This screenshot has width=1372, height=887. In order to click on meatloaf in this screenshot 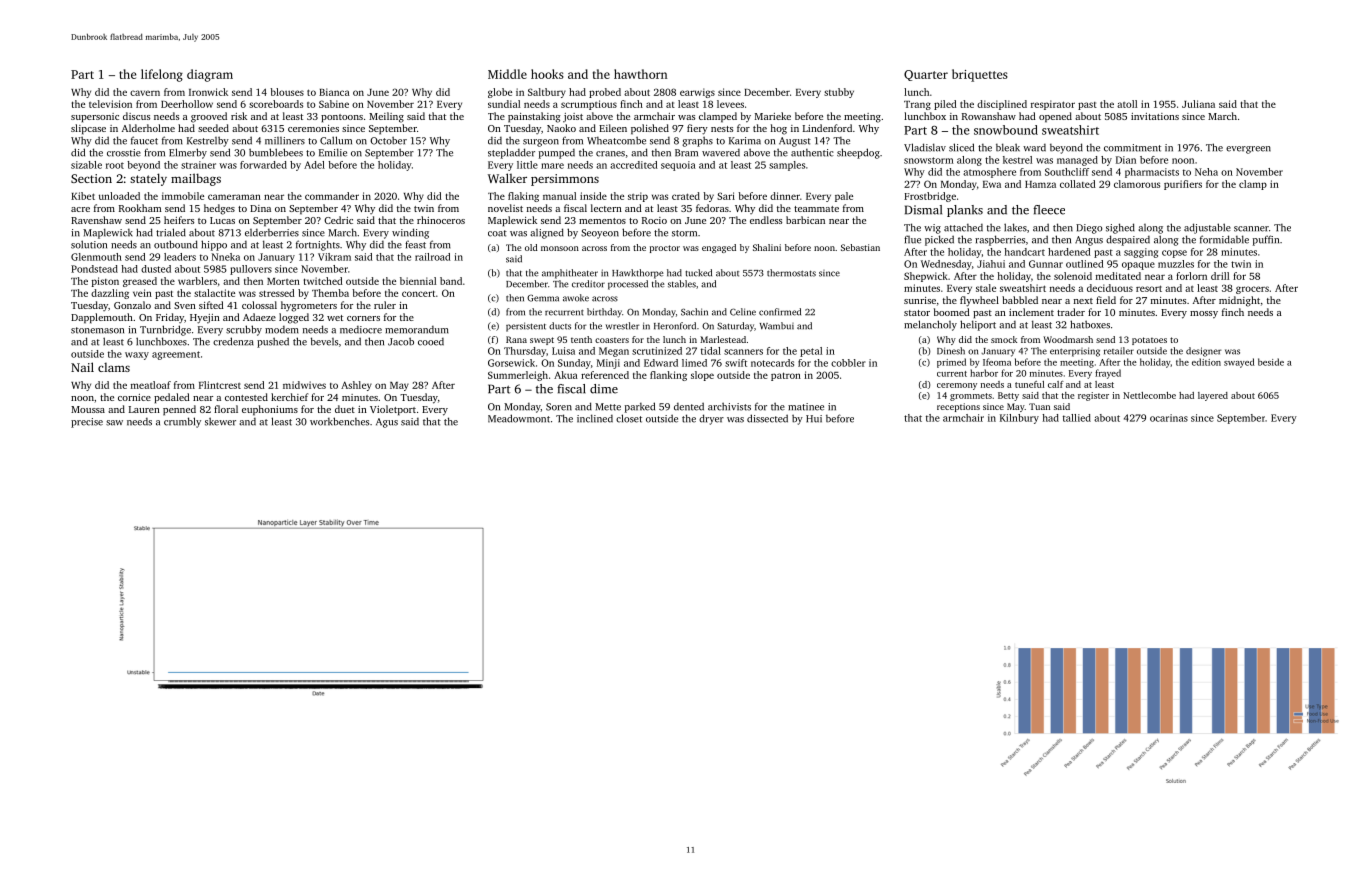, I will do `click(151, 385)`.
